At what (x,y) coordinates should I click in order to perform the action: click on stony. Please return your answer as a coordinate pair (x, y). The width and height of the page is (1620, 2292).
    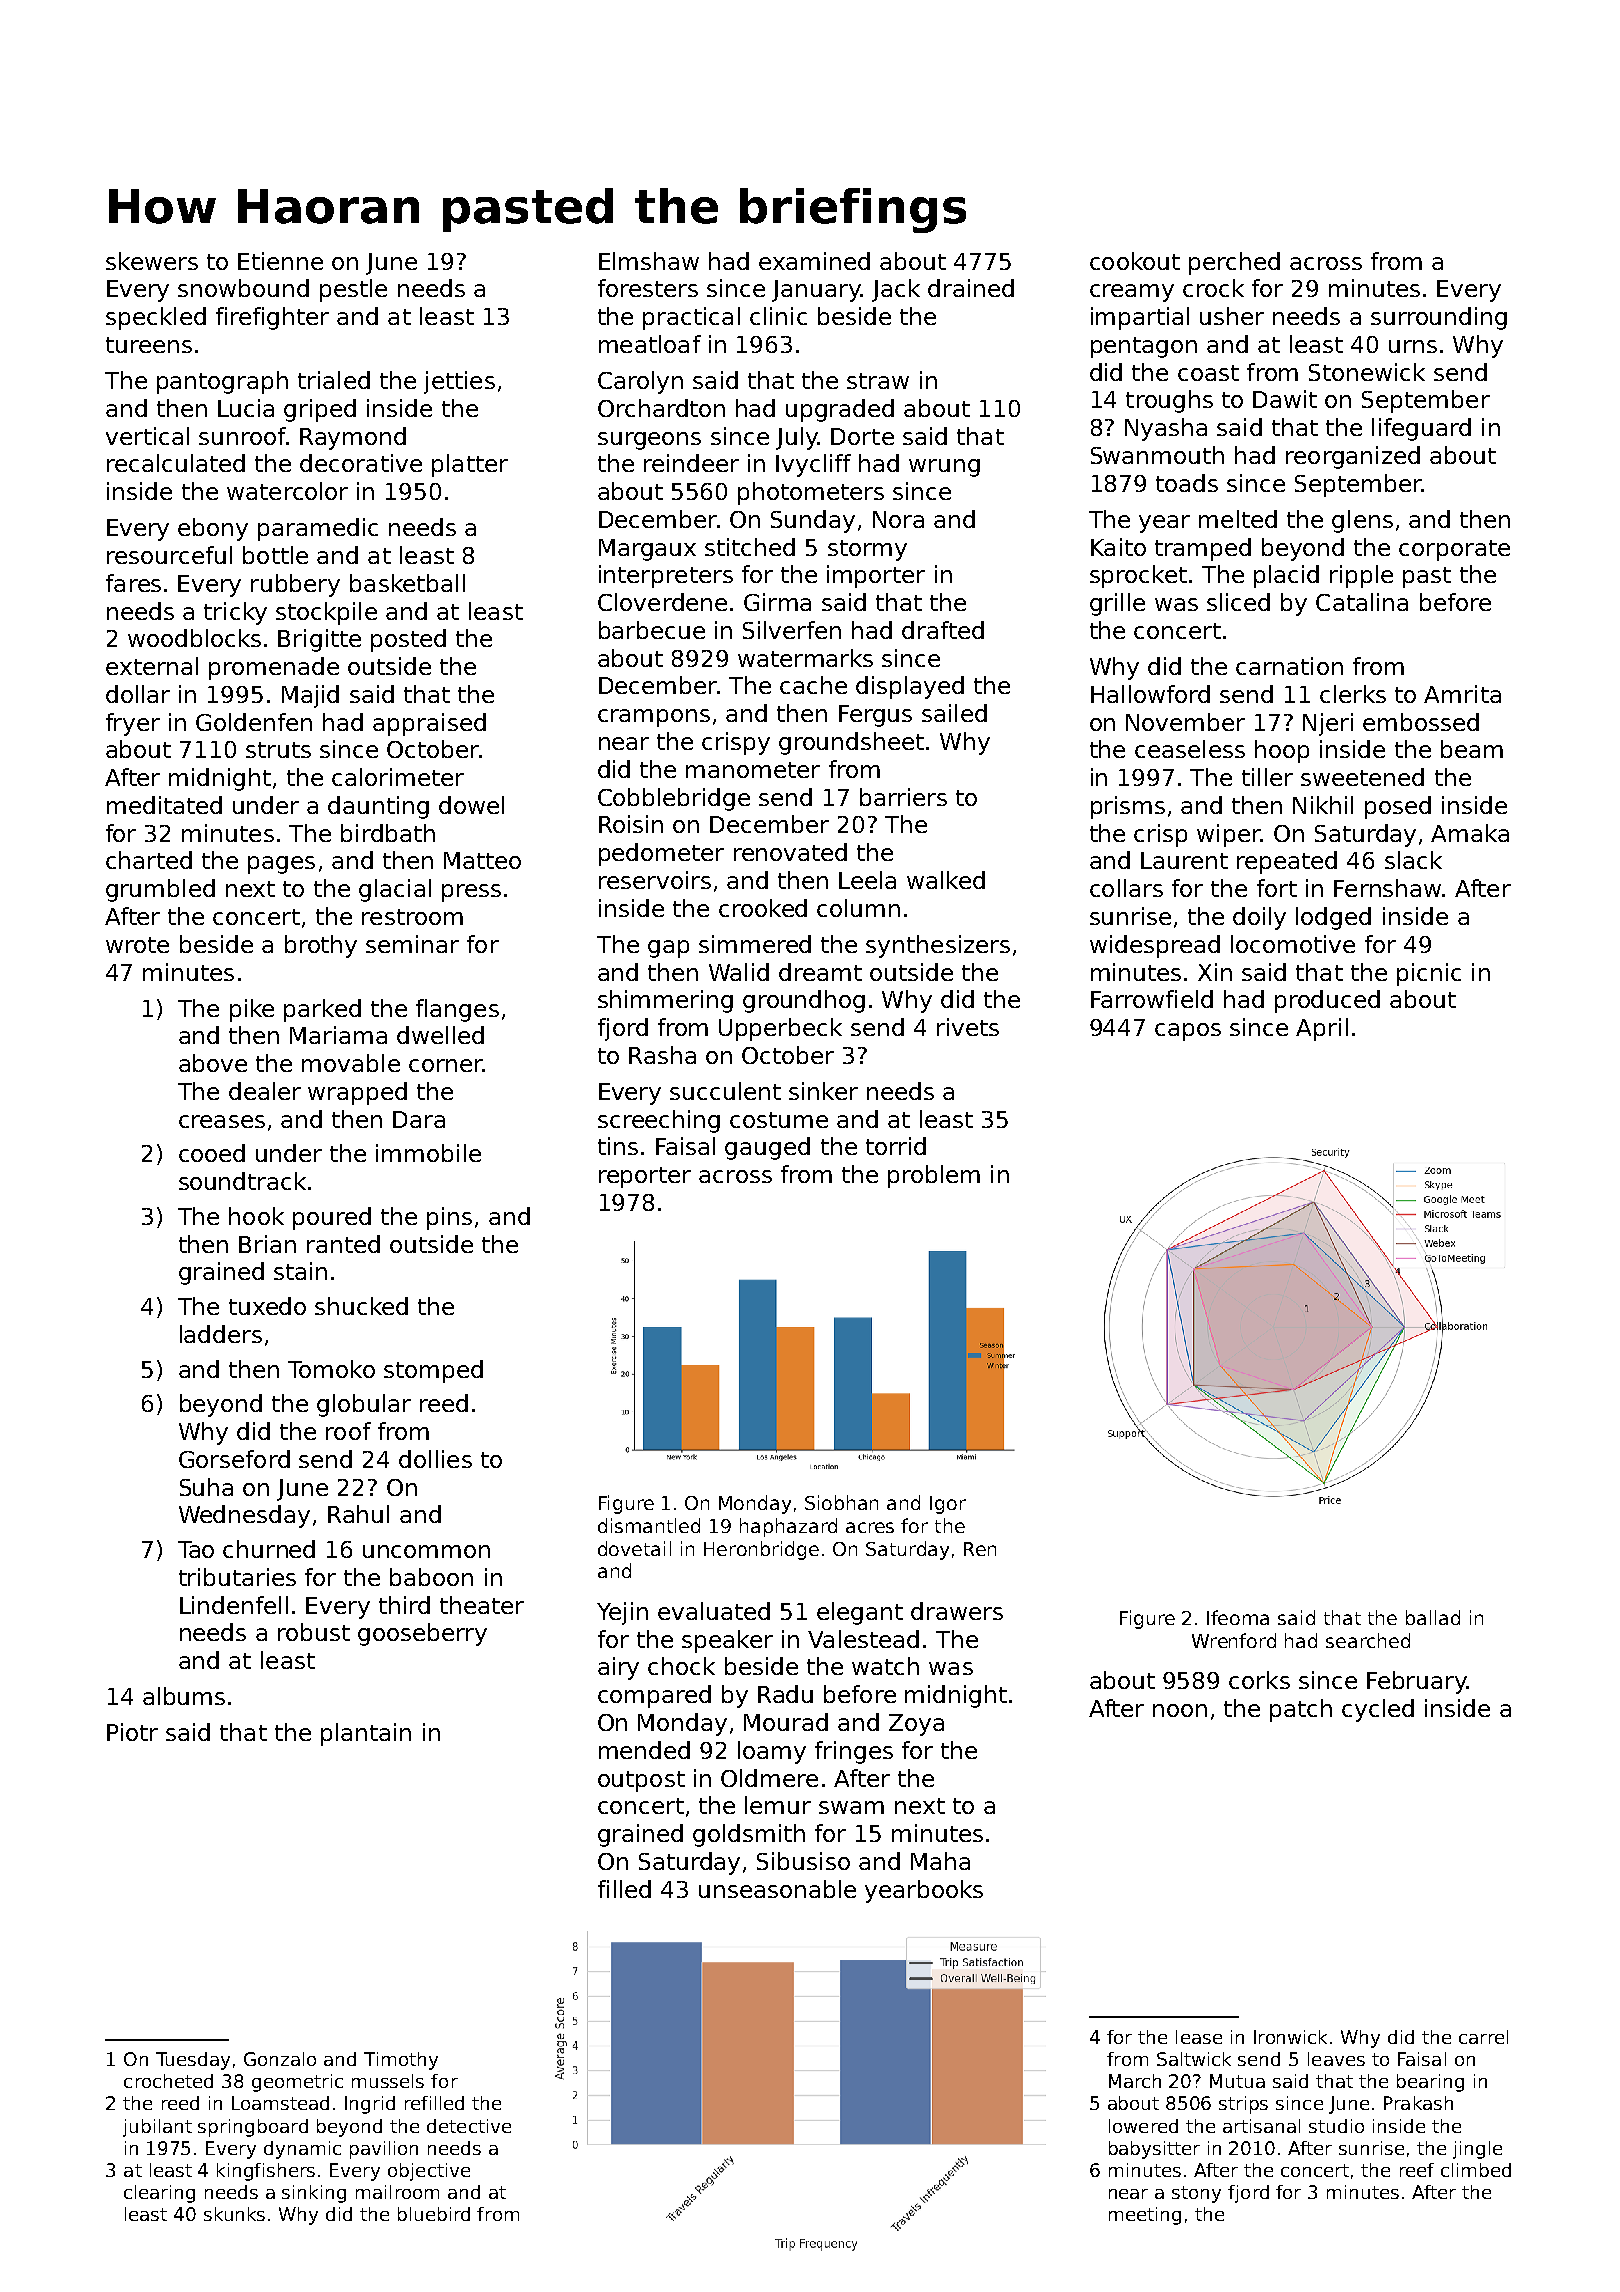
    Looking at the image, I should click on (1196, 2194).
